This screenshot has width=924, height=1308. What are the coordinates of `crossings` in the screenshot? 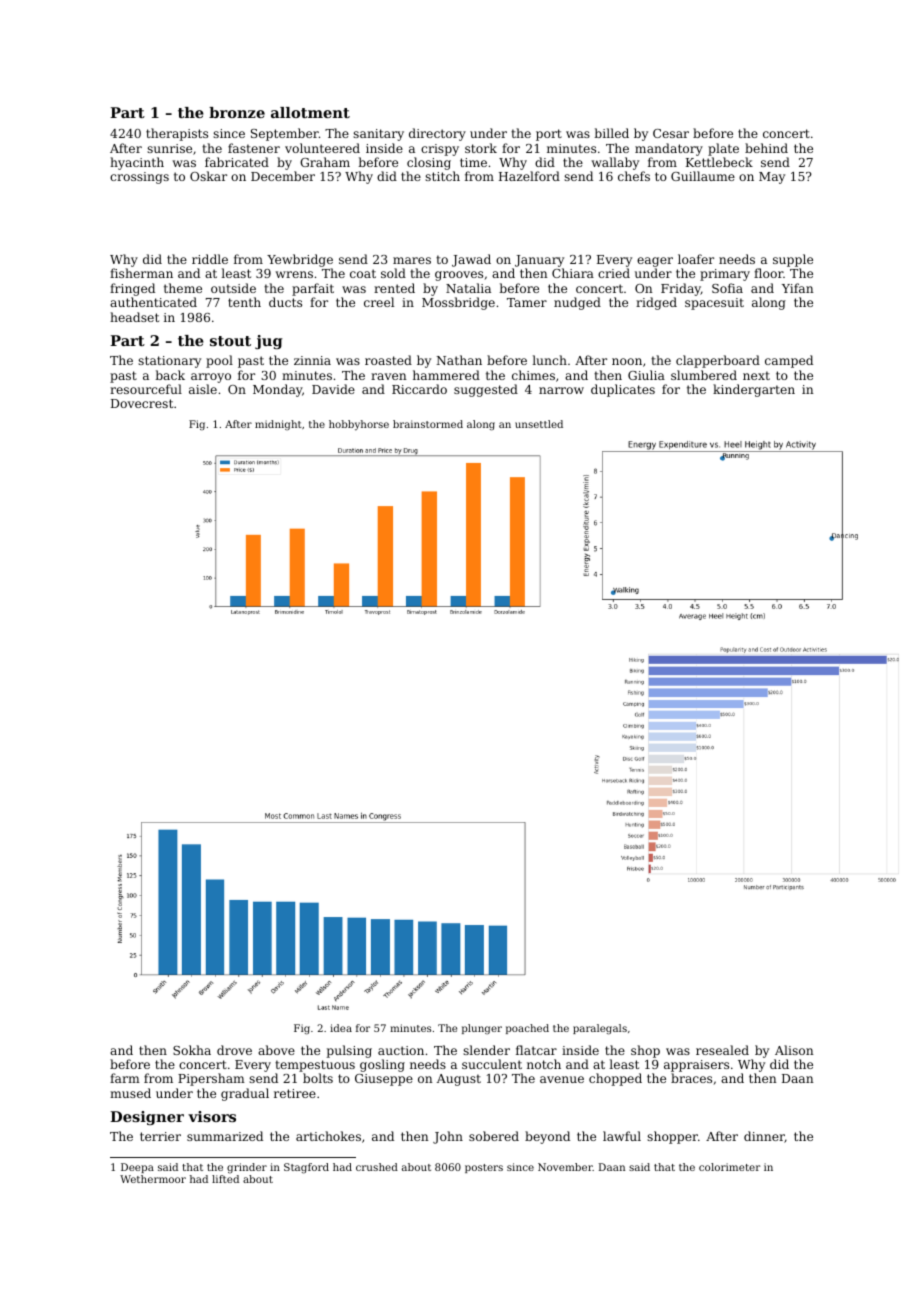 It's located at (139, 178).
